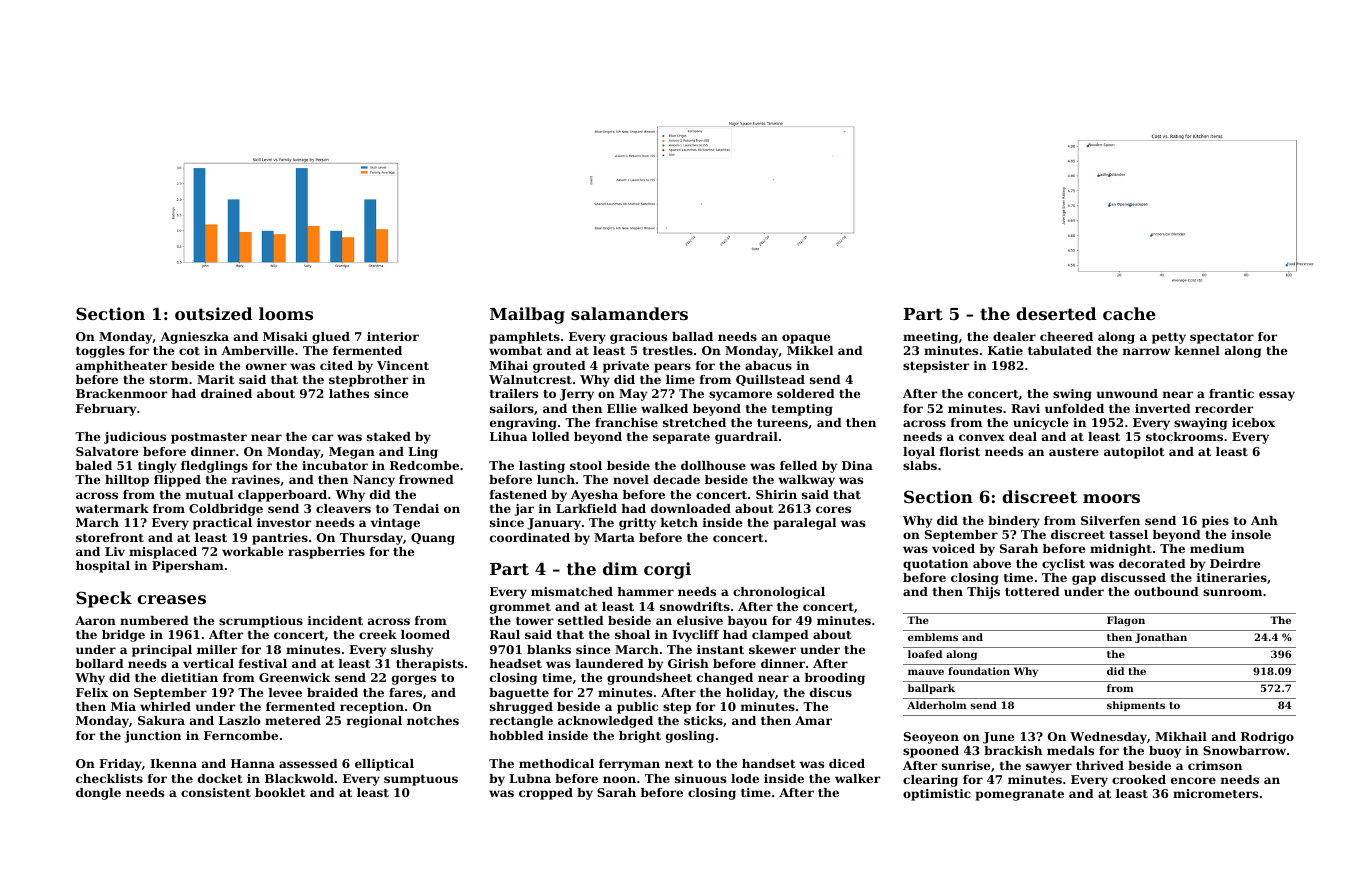 The image size is (1372, 887). I want to click on vintage, so click(395, 524).
